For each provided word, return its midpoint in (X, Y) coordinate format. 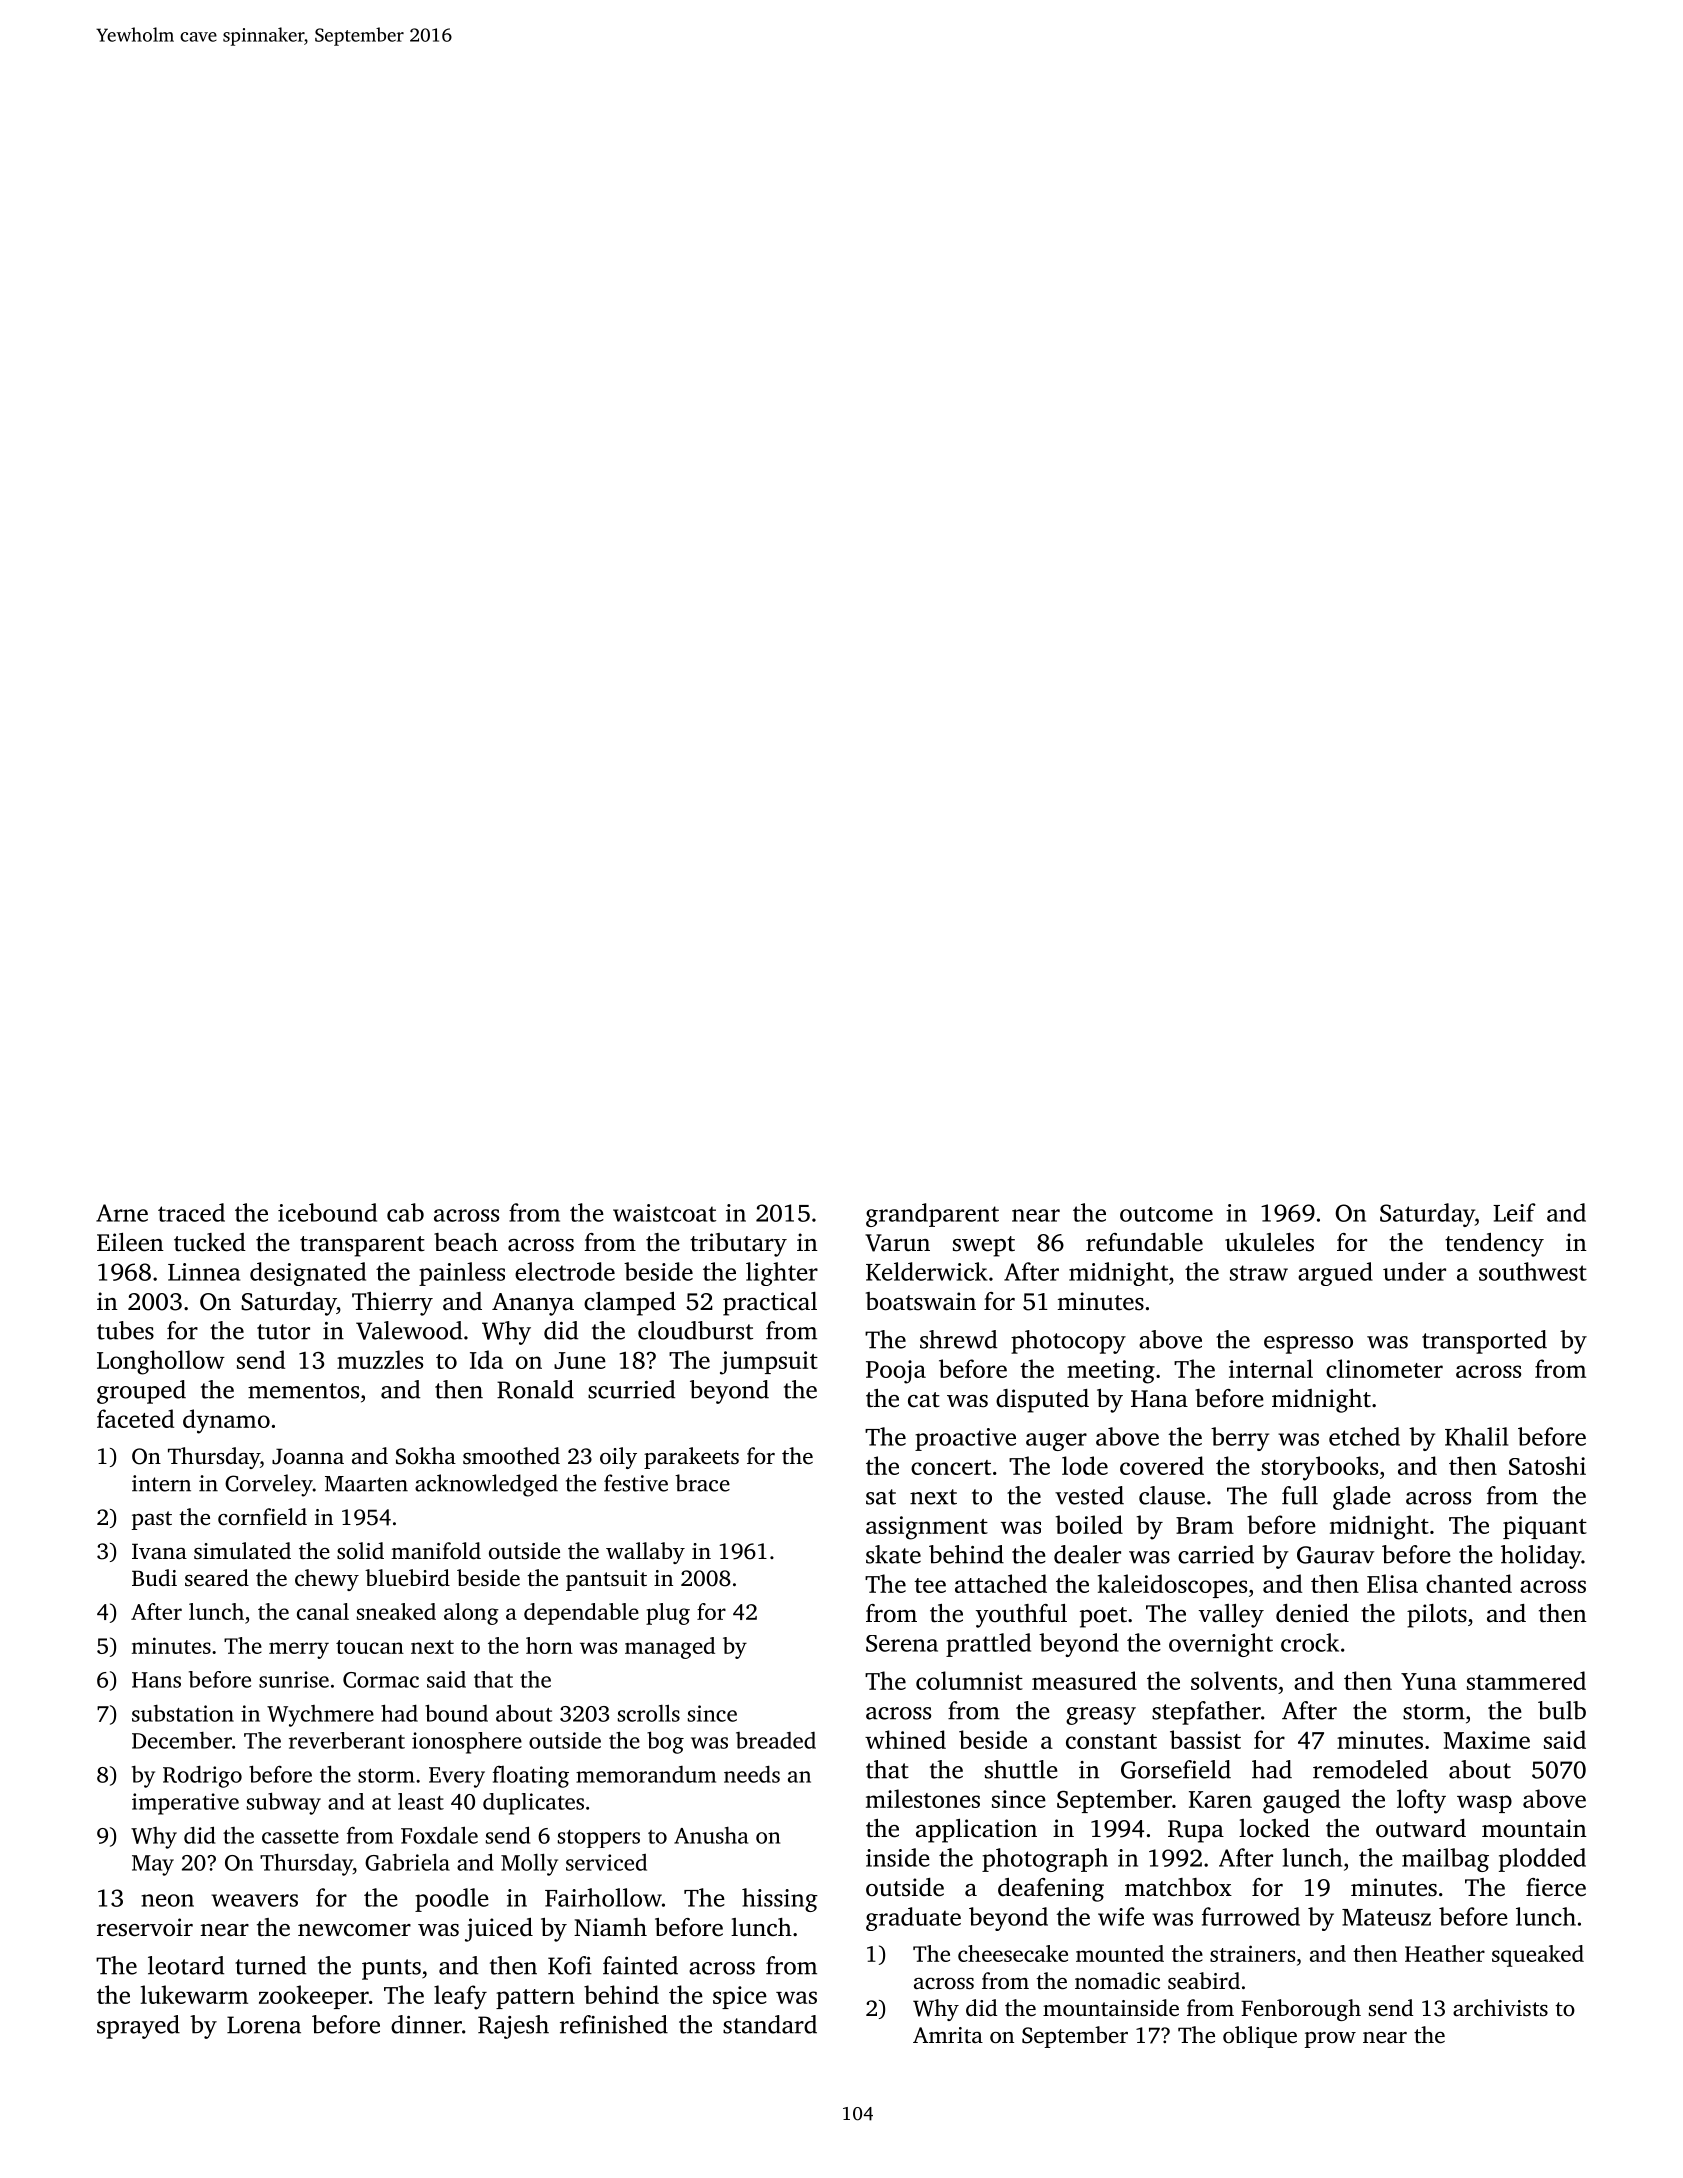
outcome (1166, 1214)
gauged (1301, 1801)
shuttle (1021, 1769)
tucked (210, 1242)
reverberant (347, 1740)
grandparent (932, 1215)
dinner (426, 2024)
